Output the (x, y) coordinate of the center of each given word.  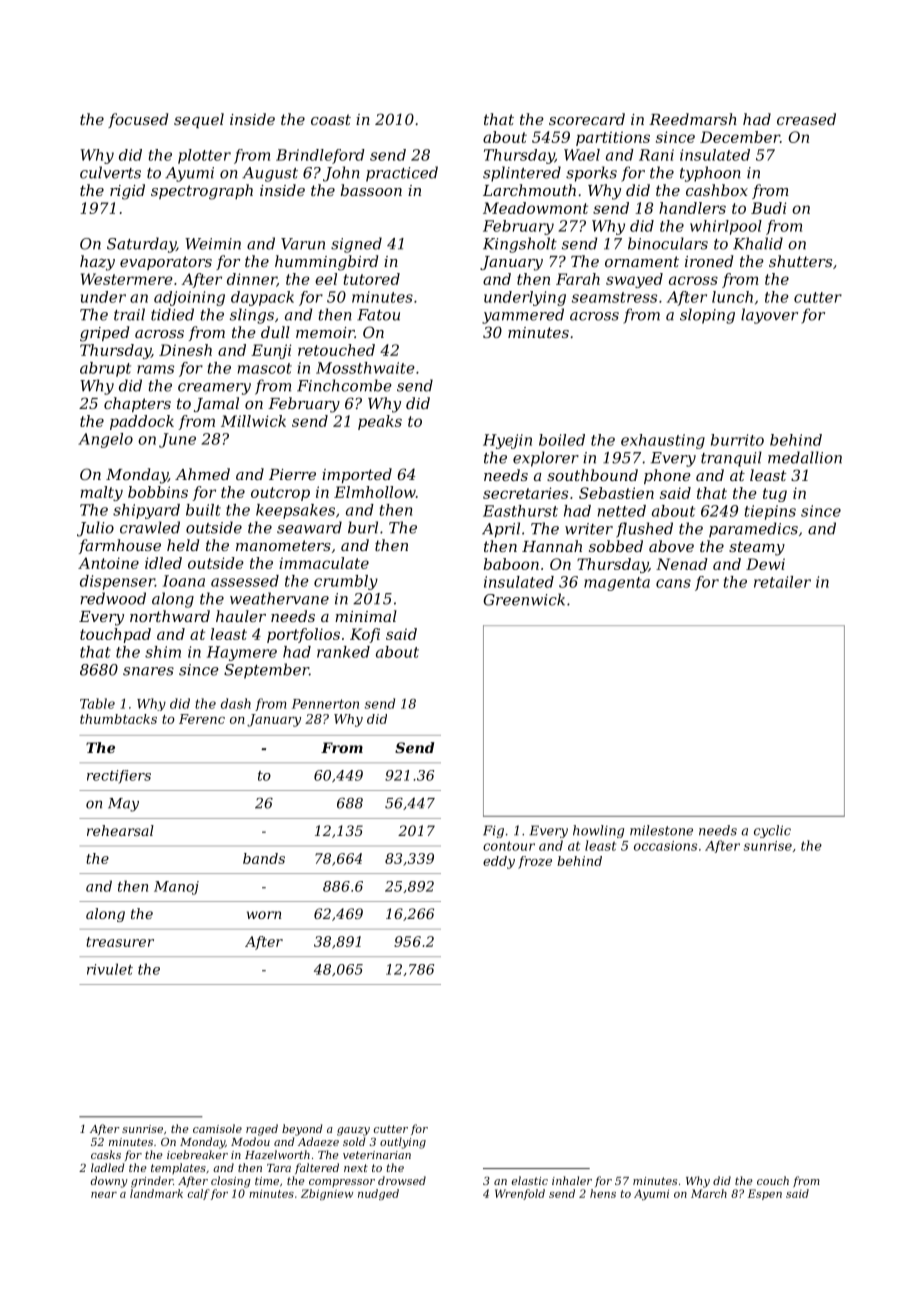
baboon (511, 564)
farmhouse (120, 546)
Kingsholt (520, 245)
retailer (782, 582)
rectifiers (119, 776)
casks (106, 1154)
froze (535, 862)
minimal (366, 616)
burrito (737, 440)
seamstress (614, 297)
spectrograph (202, 192)
